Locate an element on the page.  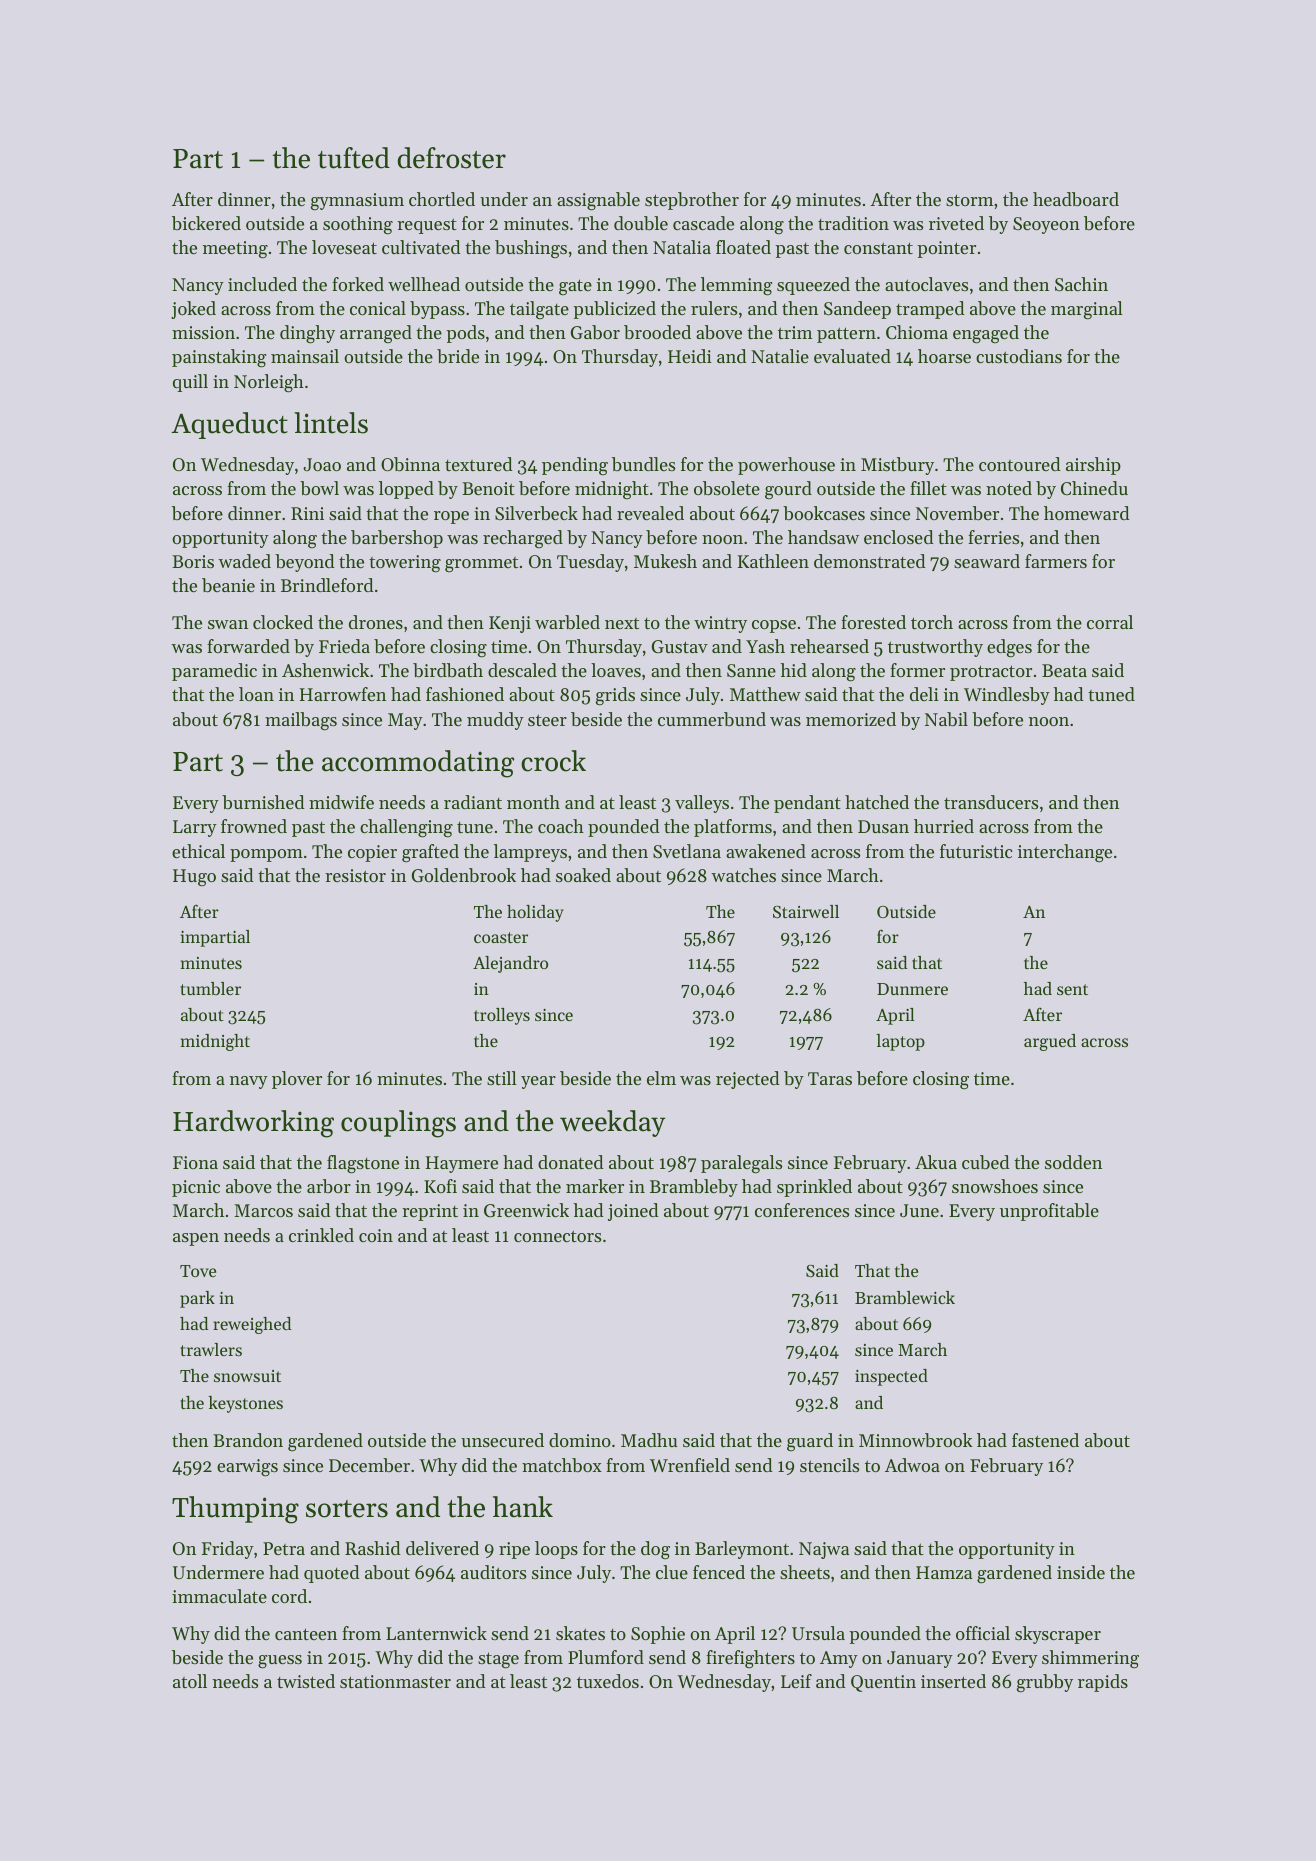
defroster is located at coordinates (452, 158).
